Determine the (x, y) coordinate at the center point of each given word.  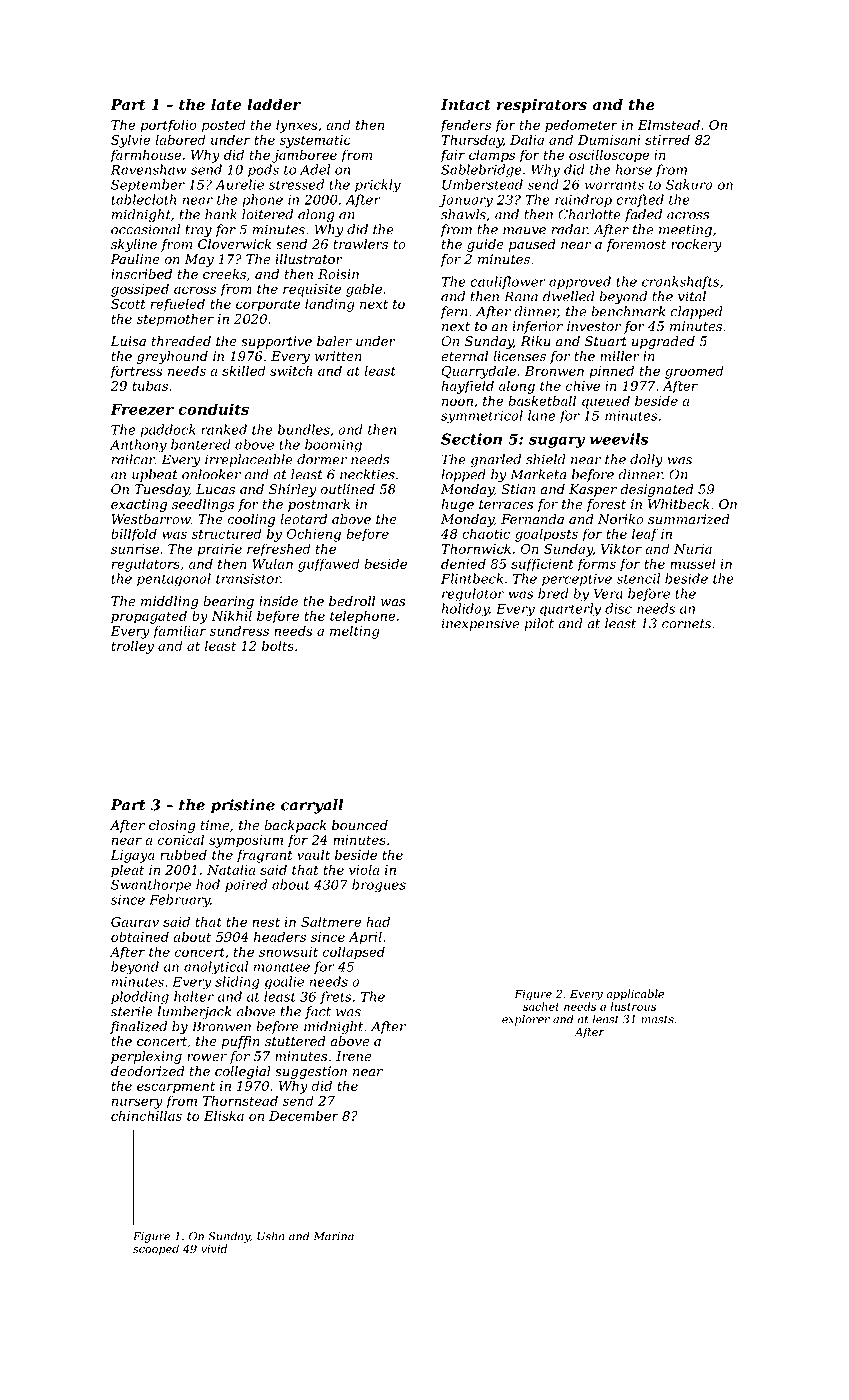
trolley (132, 647)
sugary (557, 442)
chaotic (486, 533)
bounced (360, 825)
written (338, 356)
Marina (334, 1236)
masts (657, 1019)
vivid (214, 1248)
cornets (686, 624)
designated (657, 490)
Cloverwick (234, 244)
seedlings (203, 505)
